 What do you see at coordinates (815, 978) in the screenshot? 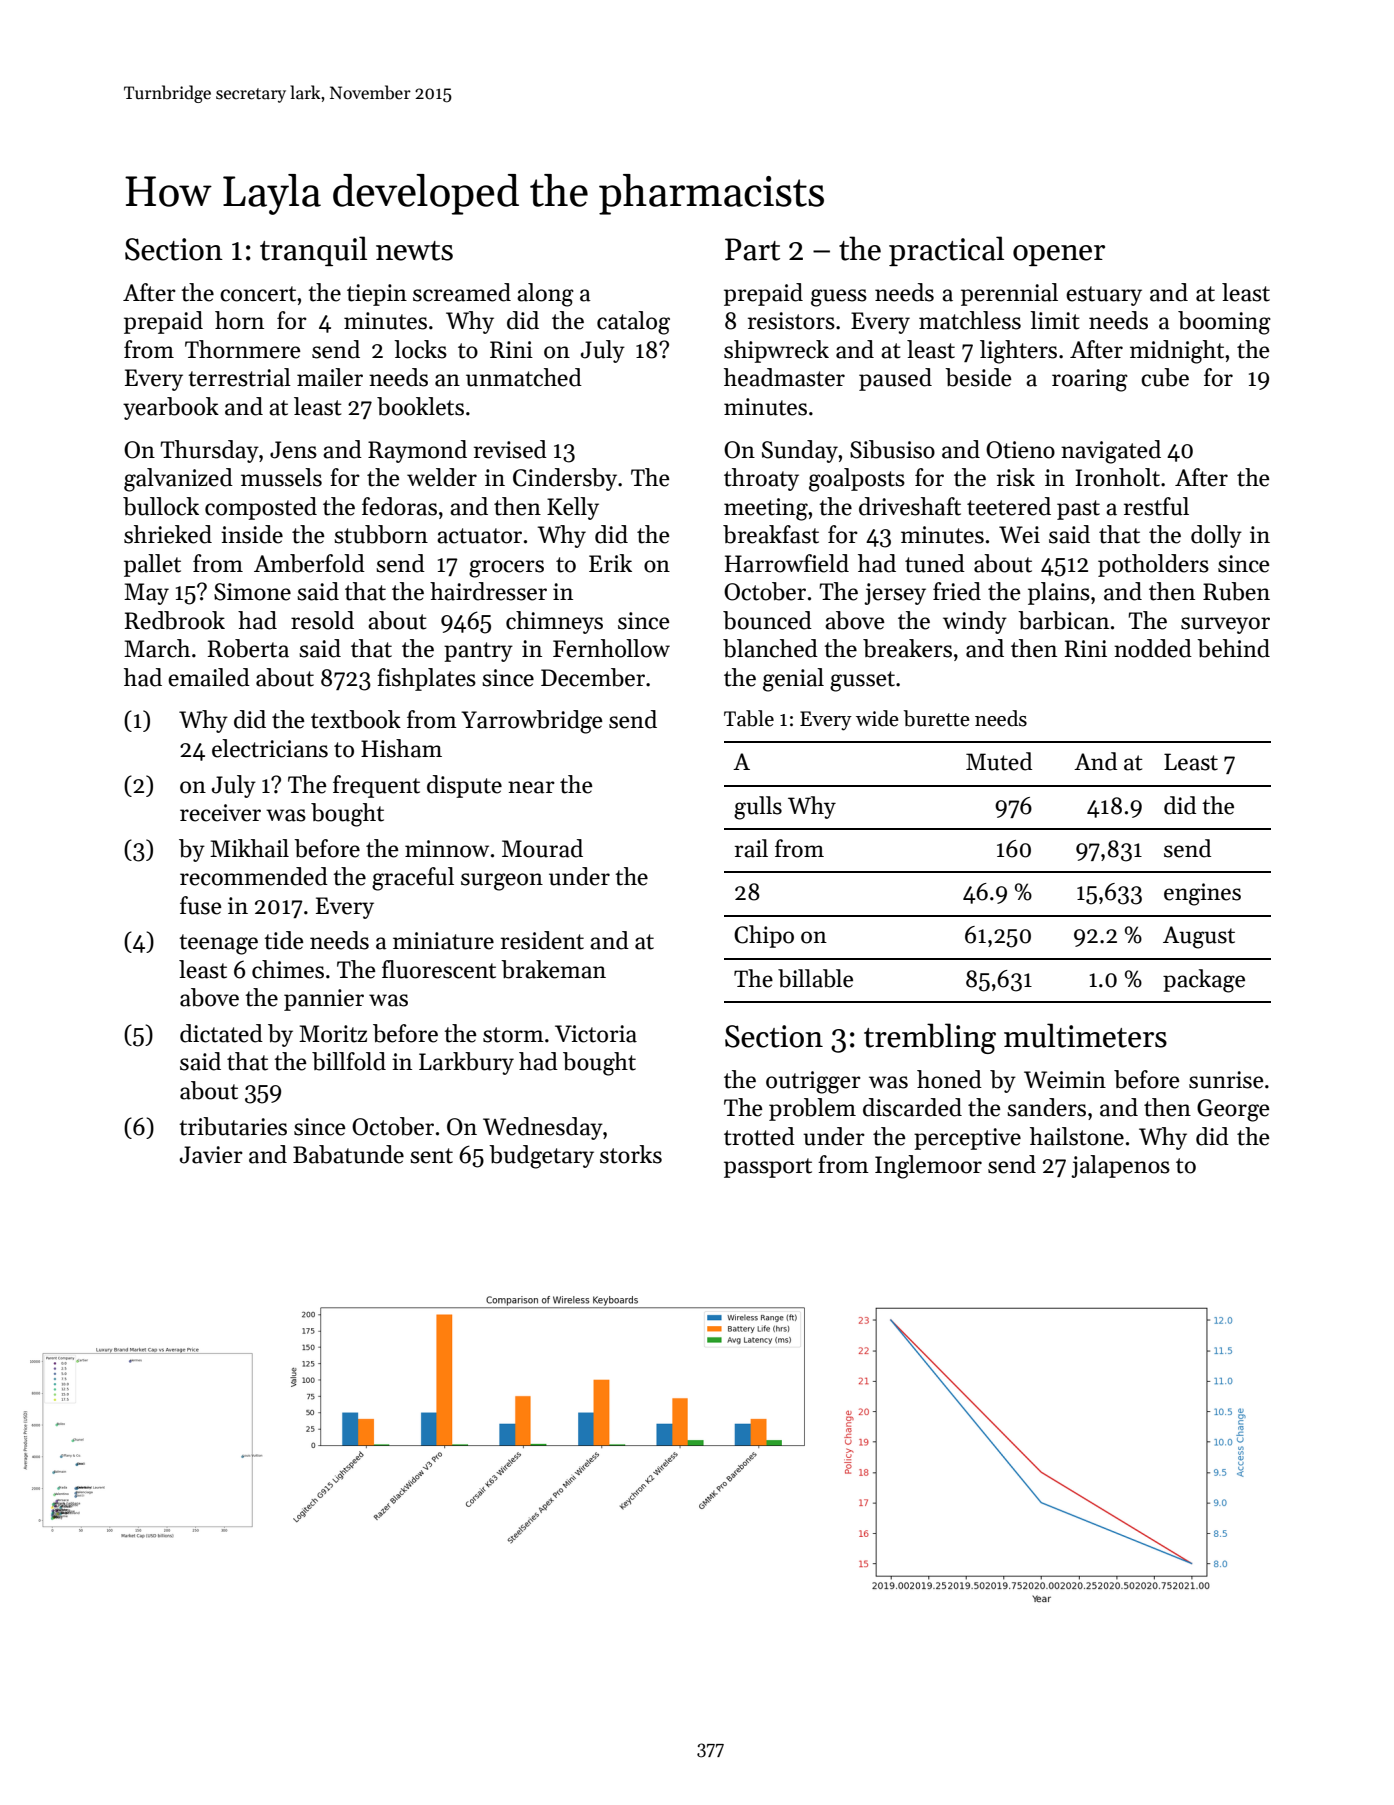
I see `billable` at bounding box center [815, 978].
